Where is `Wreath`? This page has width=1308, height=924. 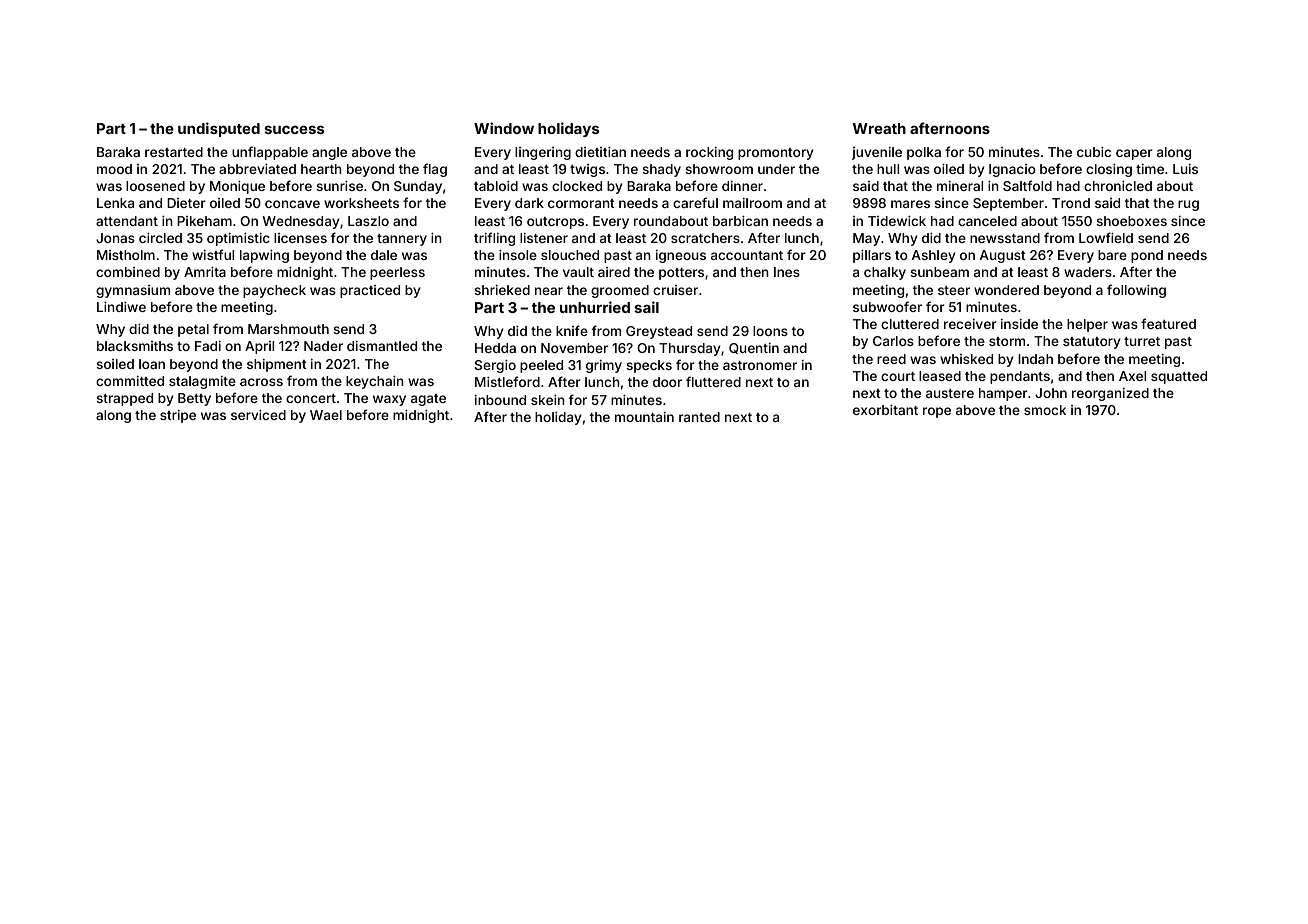 Wreath is located at coordinates (879, 128).
